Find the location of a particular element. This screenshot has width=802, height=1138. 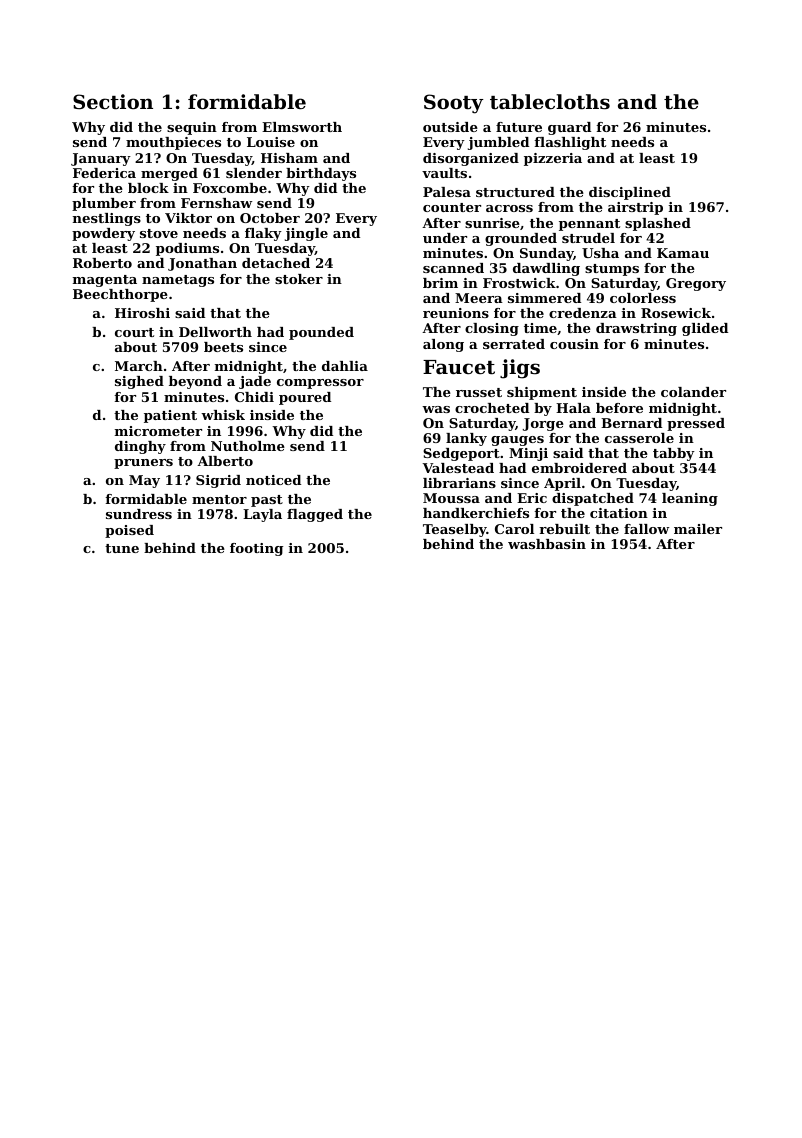

tabby is located at coordinates (674, 454).
